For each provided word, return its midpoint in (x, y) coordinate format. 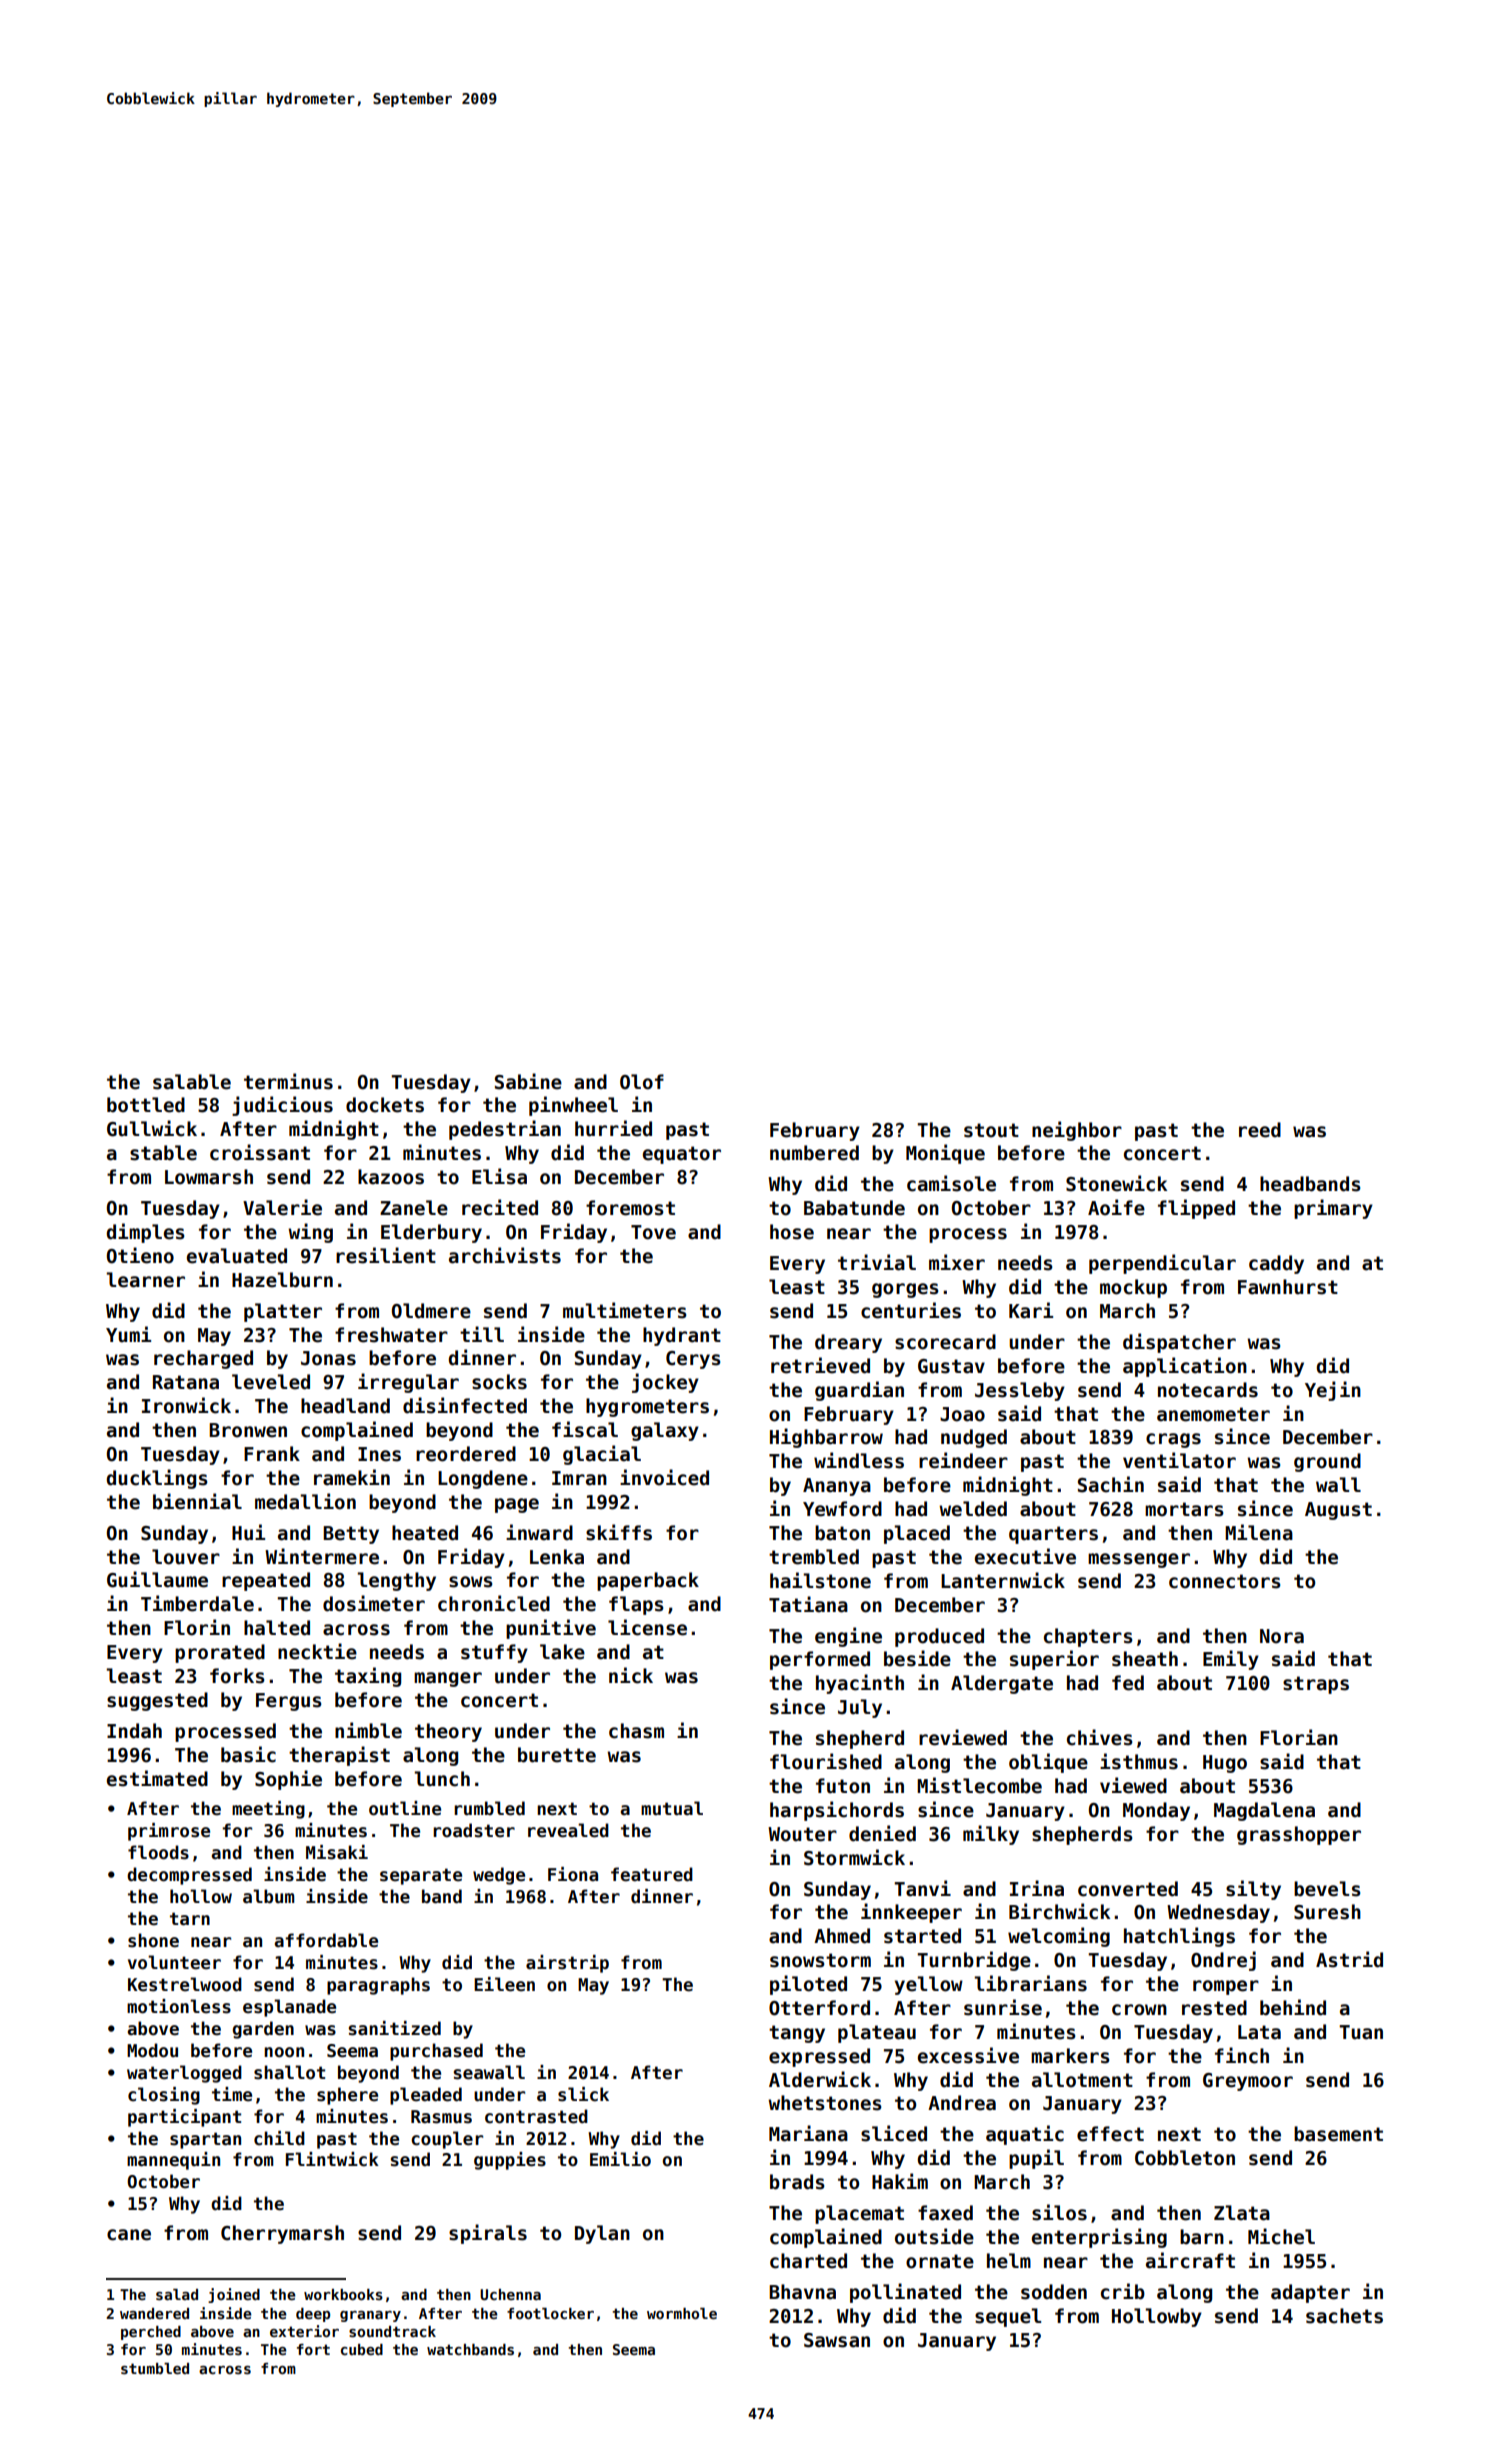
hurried (613, 1128)
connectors (1225, 1581)
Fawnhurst (1288, 1287)
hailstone (820, 1580)
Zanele (414, 1208)
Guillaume (157, 1579)
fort (313, 2349)
